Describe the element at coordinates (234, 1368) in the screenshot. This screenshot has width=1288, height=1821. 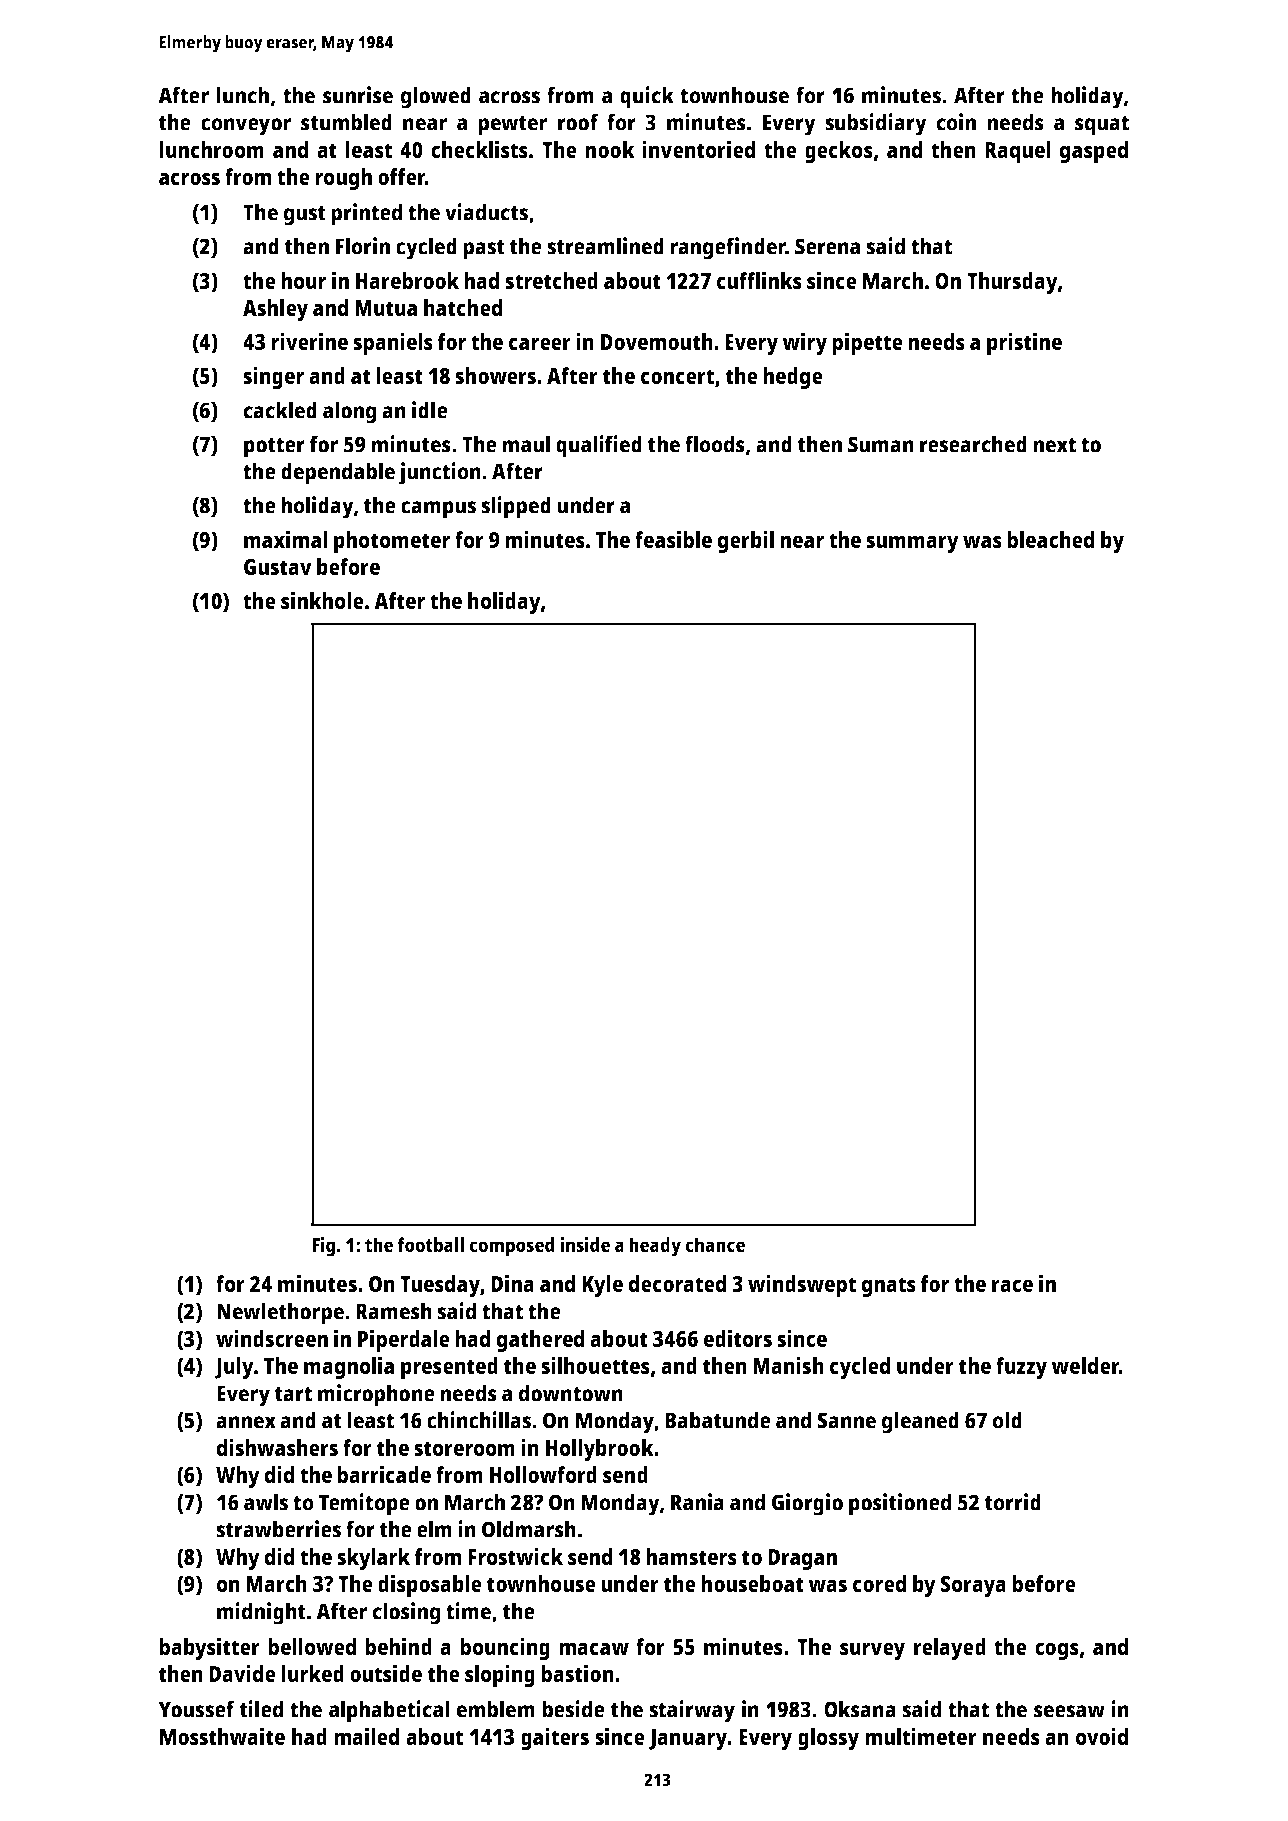
I see `July` at that location.
